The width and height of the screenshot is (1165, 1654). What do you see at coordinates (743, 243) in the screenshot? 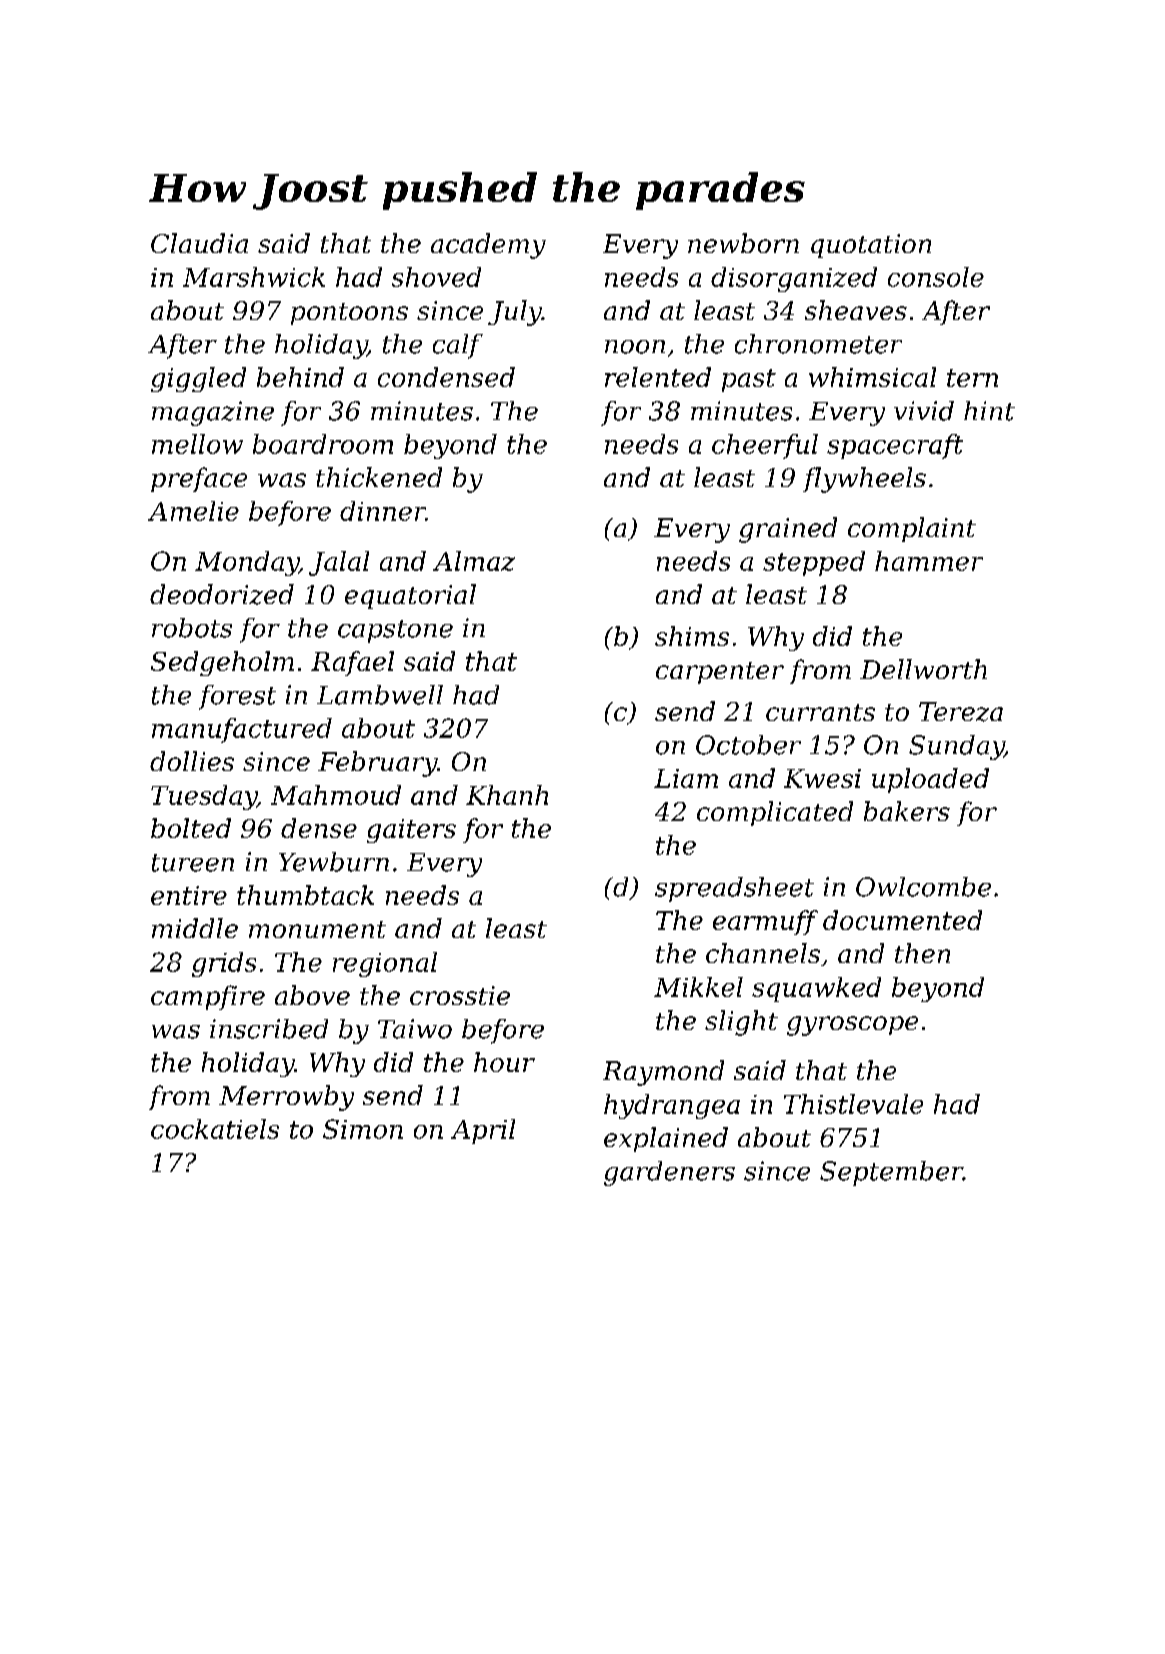
I see `newborn` at bounding box center [743, 243].
